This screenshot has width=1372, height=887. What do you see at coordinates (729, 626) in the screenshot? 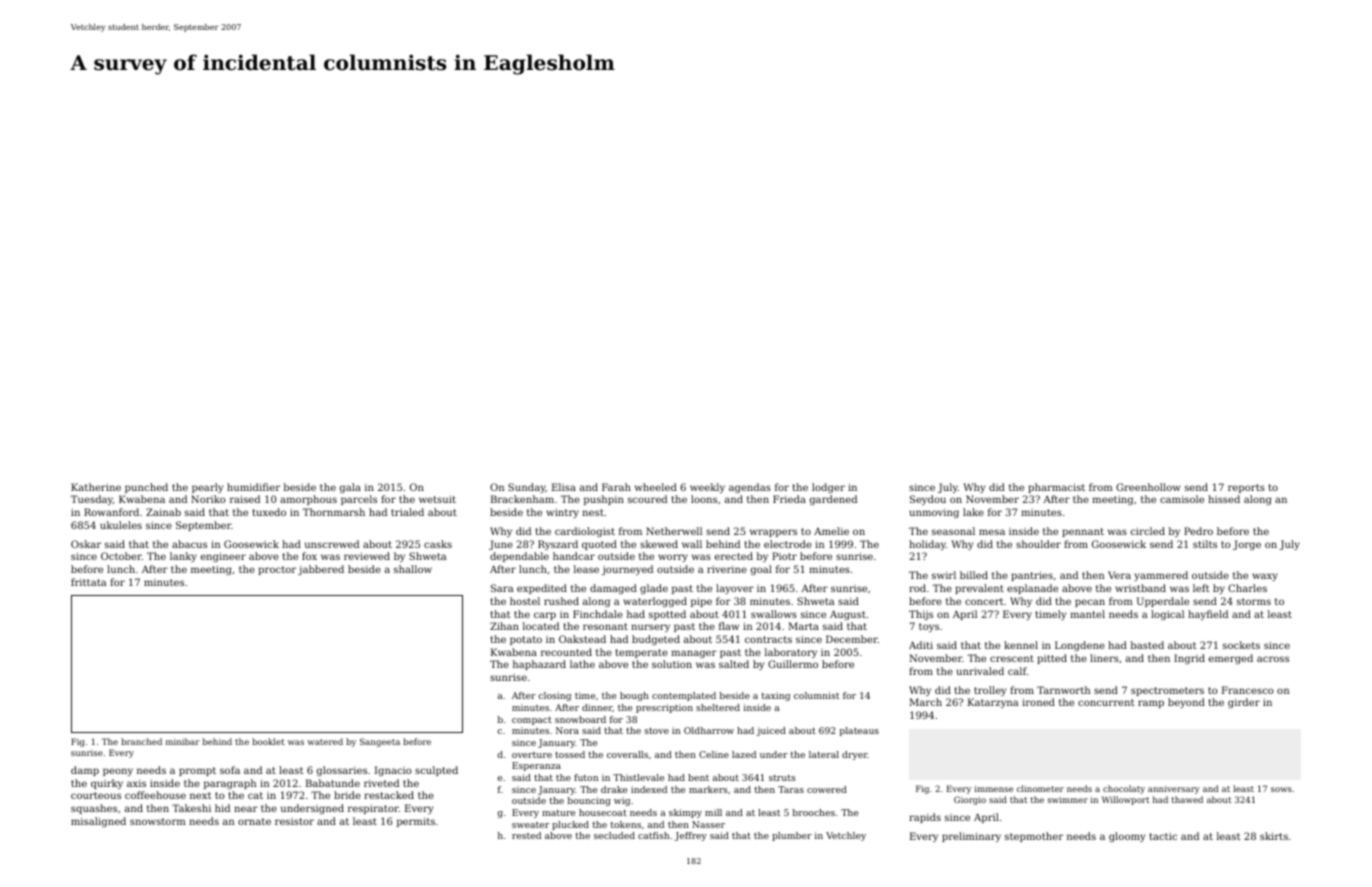
I see `flaw` at bounding box center [729, 626].
